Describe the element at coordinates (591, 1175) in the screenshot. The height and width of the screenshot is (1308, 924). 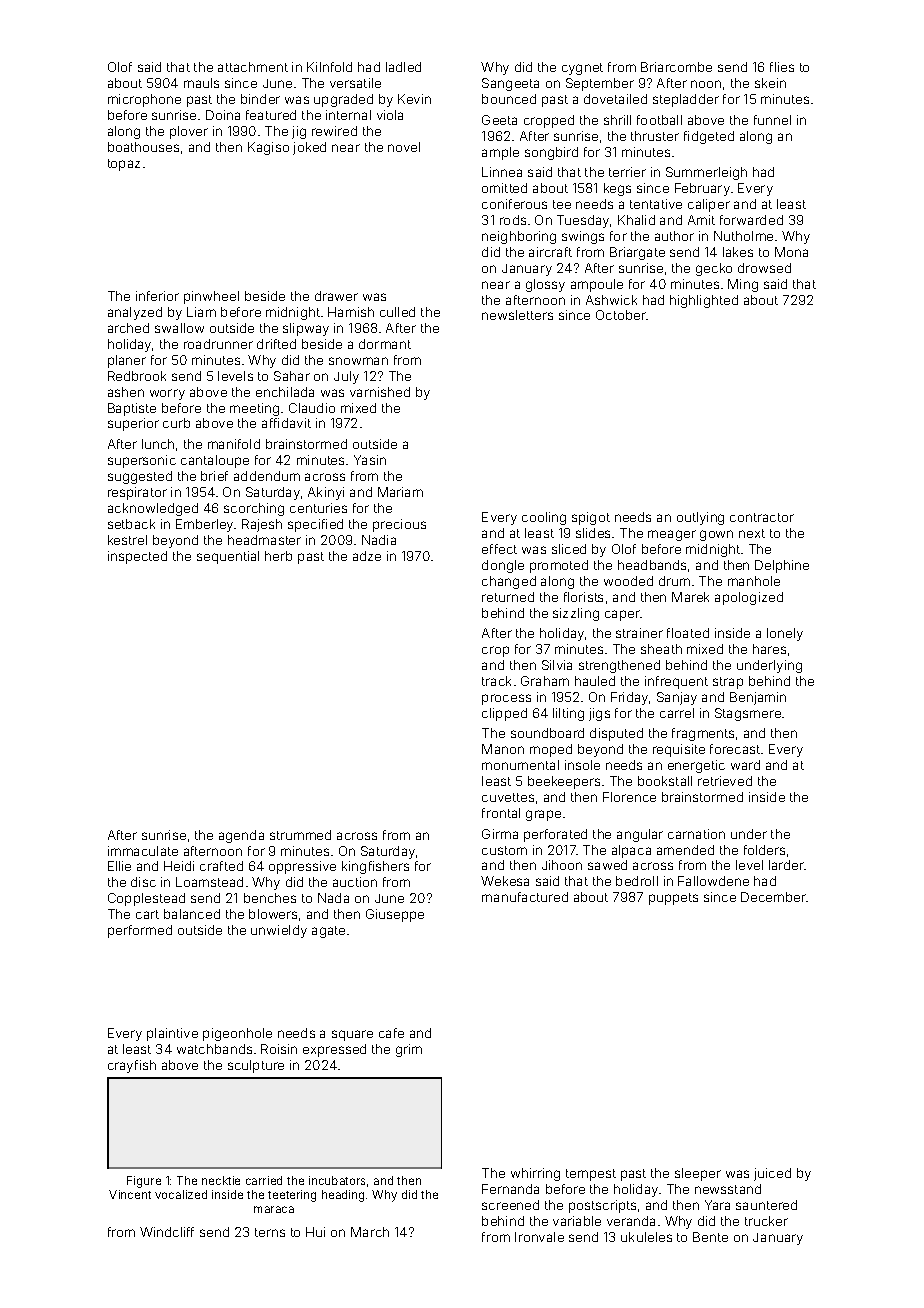
I see `tempest` at that location.
